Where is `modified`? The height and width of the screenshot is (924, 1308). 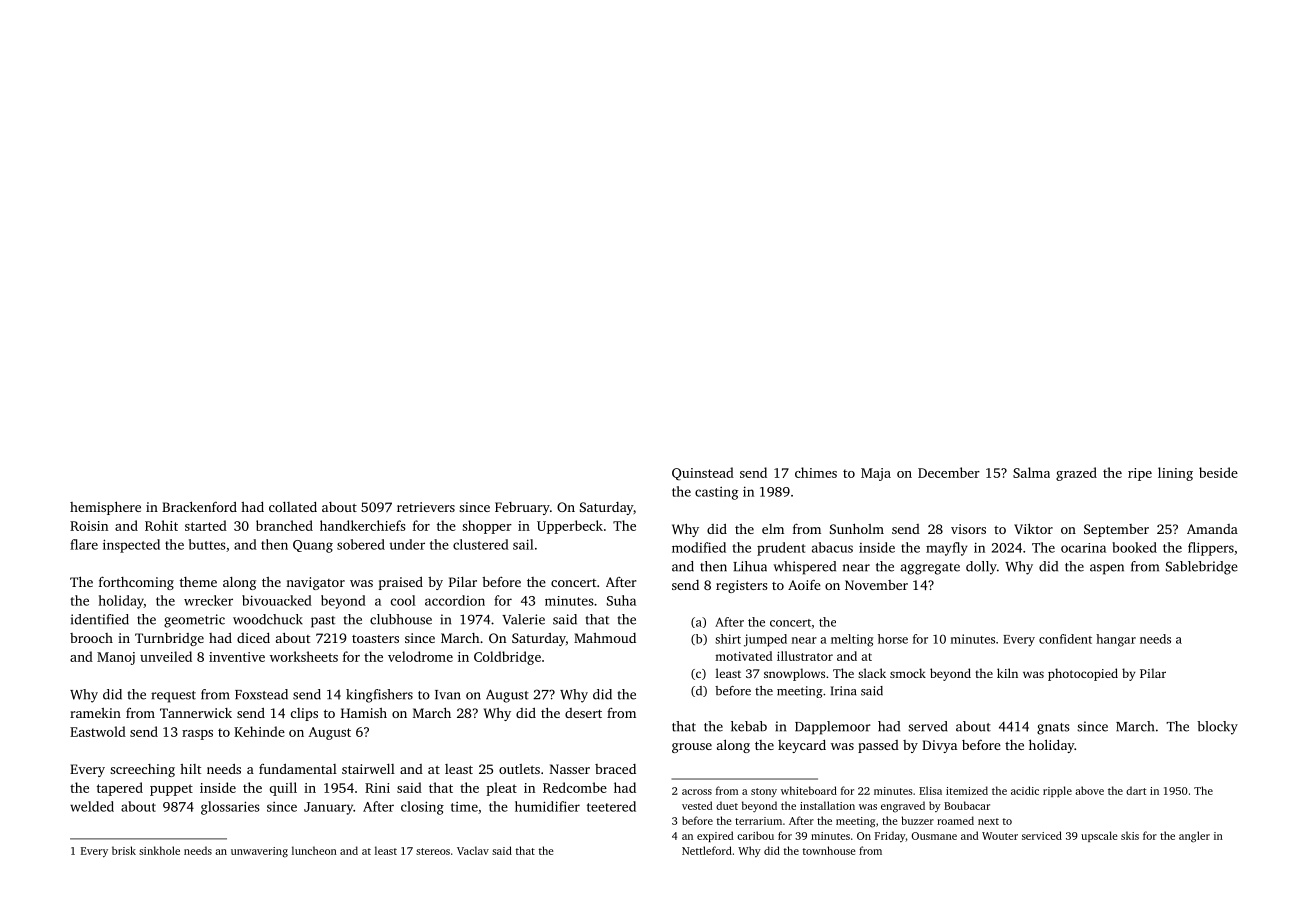 modified is located at coordinates (699, 547).
